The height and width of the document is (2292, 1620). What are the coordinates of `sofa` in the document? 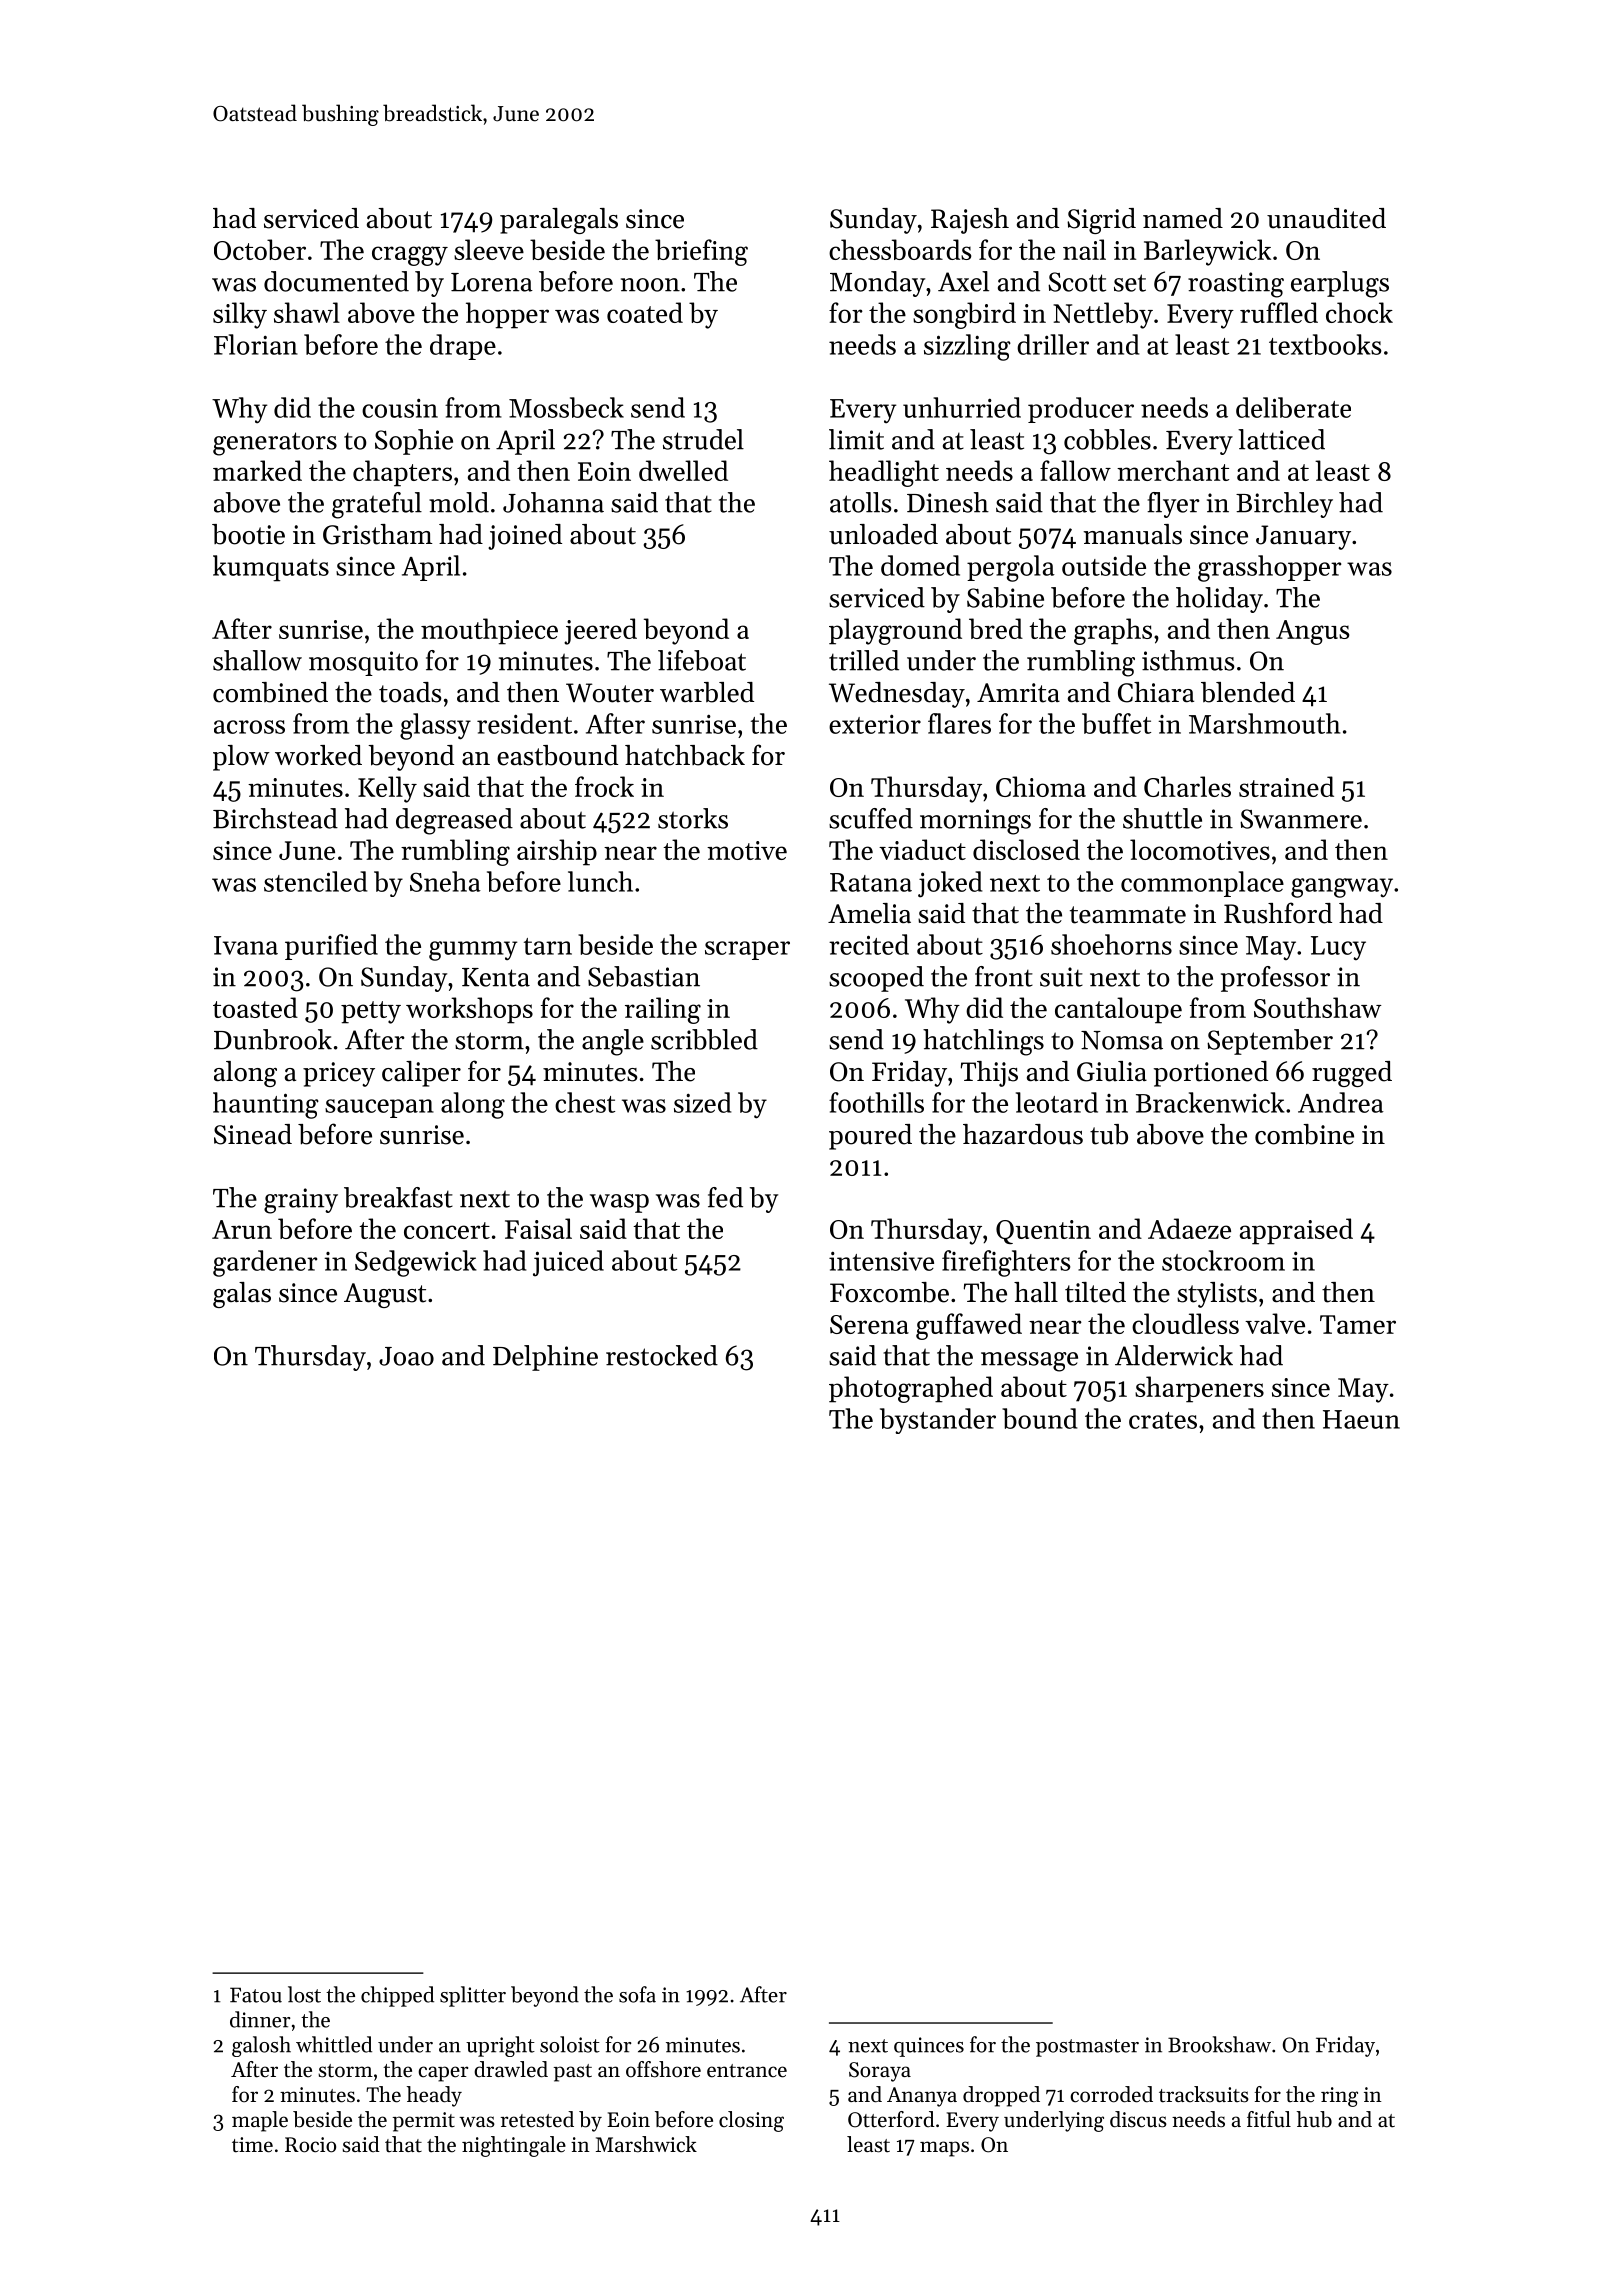 It's located at (637, 1994).
